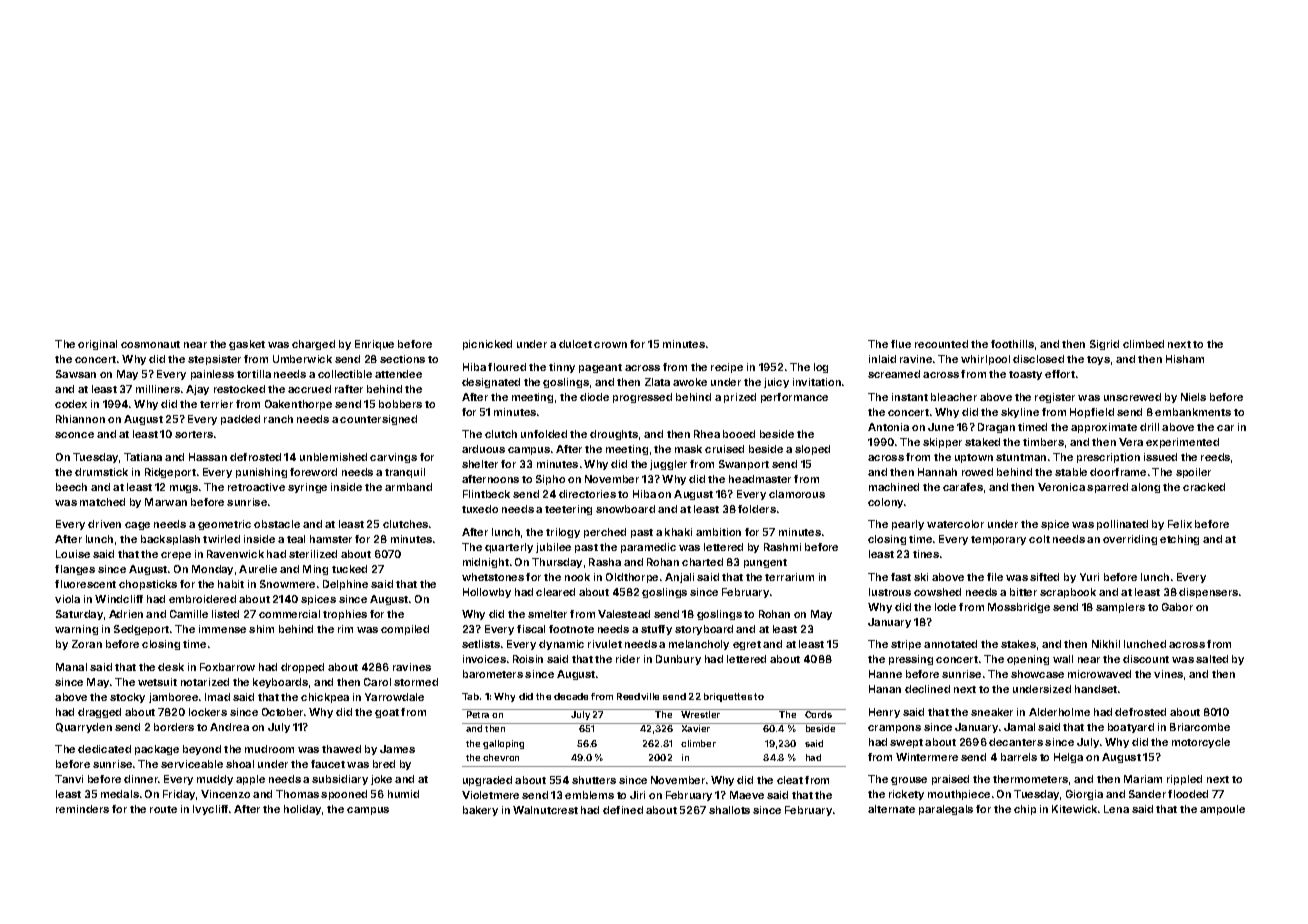  I want to click on foothills, so click(1012, 344).
